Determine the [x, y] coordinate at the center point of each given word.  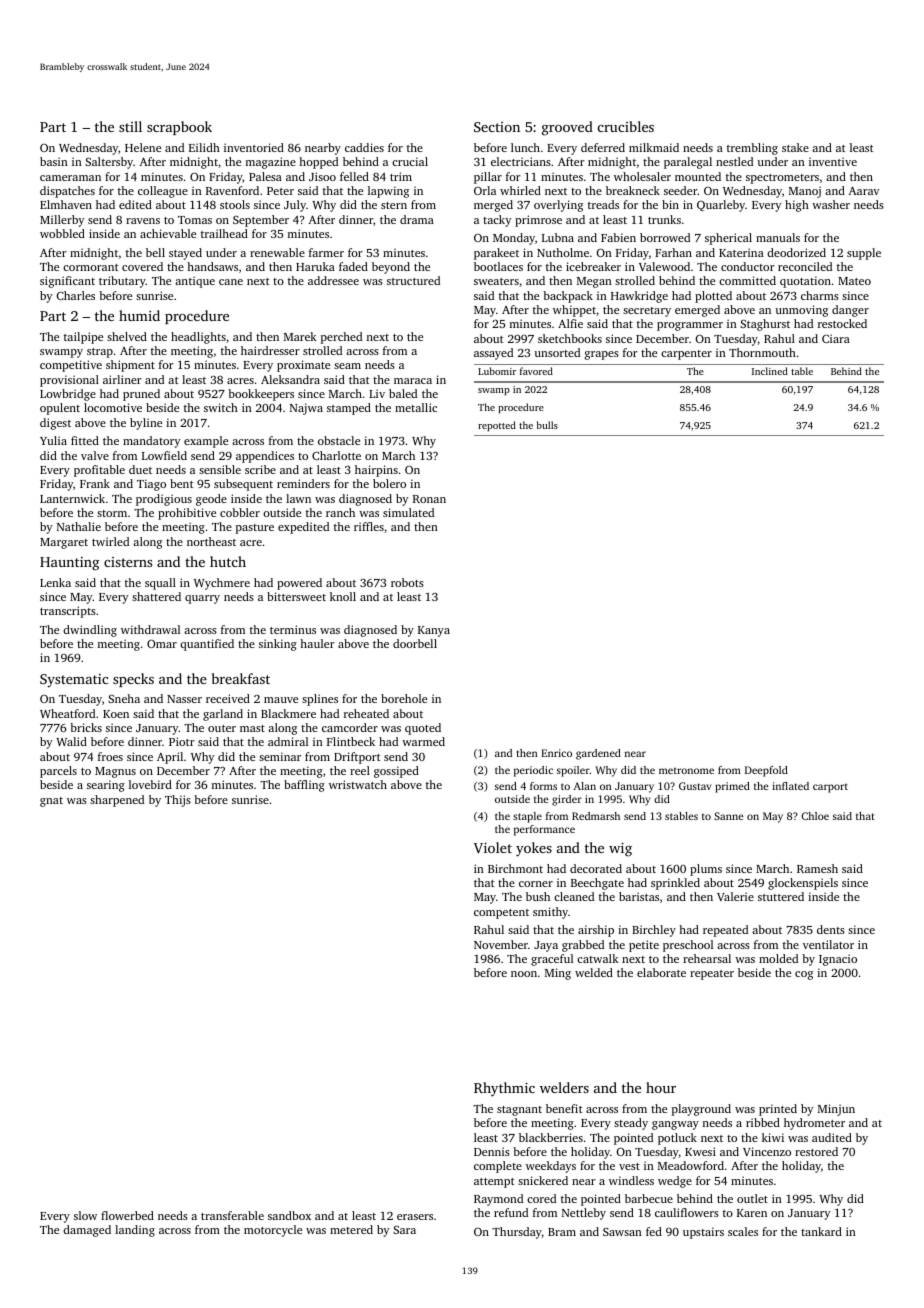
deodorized [796, 252]
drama [417, 219]
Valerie [735, 896]
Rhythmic [504, 1089]
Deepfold [766, 771]
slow [85, 1215]
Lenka [55, 582]
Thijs [178, 801]
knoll [343, 596]
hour [661, 1087]
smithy [550, 913]
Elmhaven [66, 204]
